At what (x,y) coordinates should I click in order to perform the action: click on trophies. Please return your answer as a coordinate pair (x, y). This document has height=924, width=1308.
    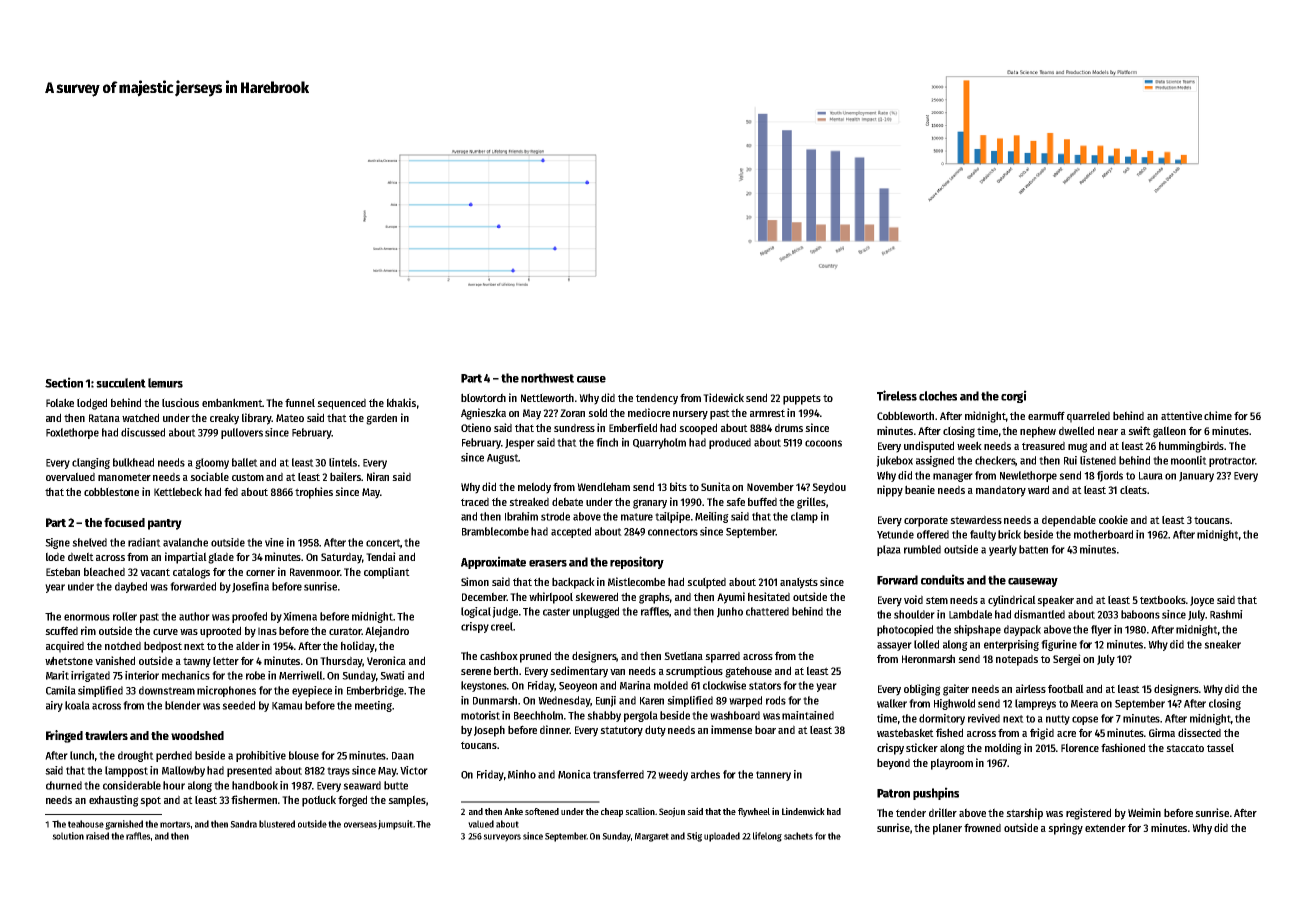
    Looking at the image, I should click on (314, 493).
